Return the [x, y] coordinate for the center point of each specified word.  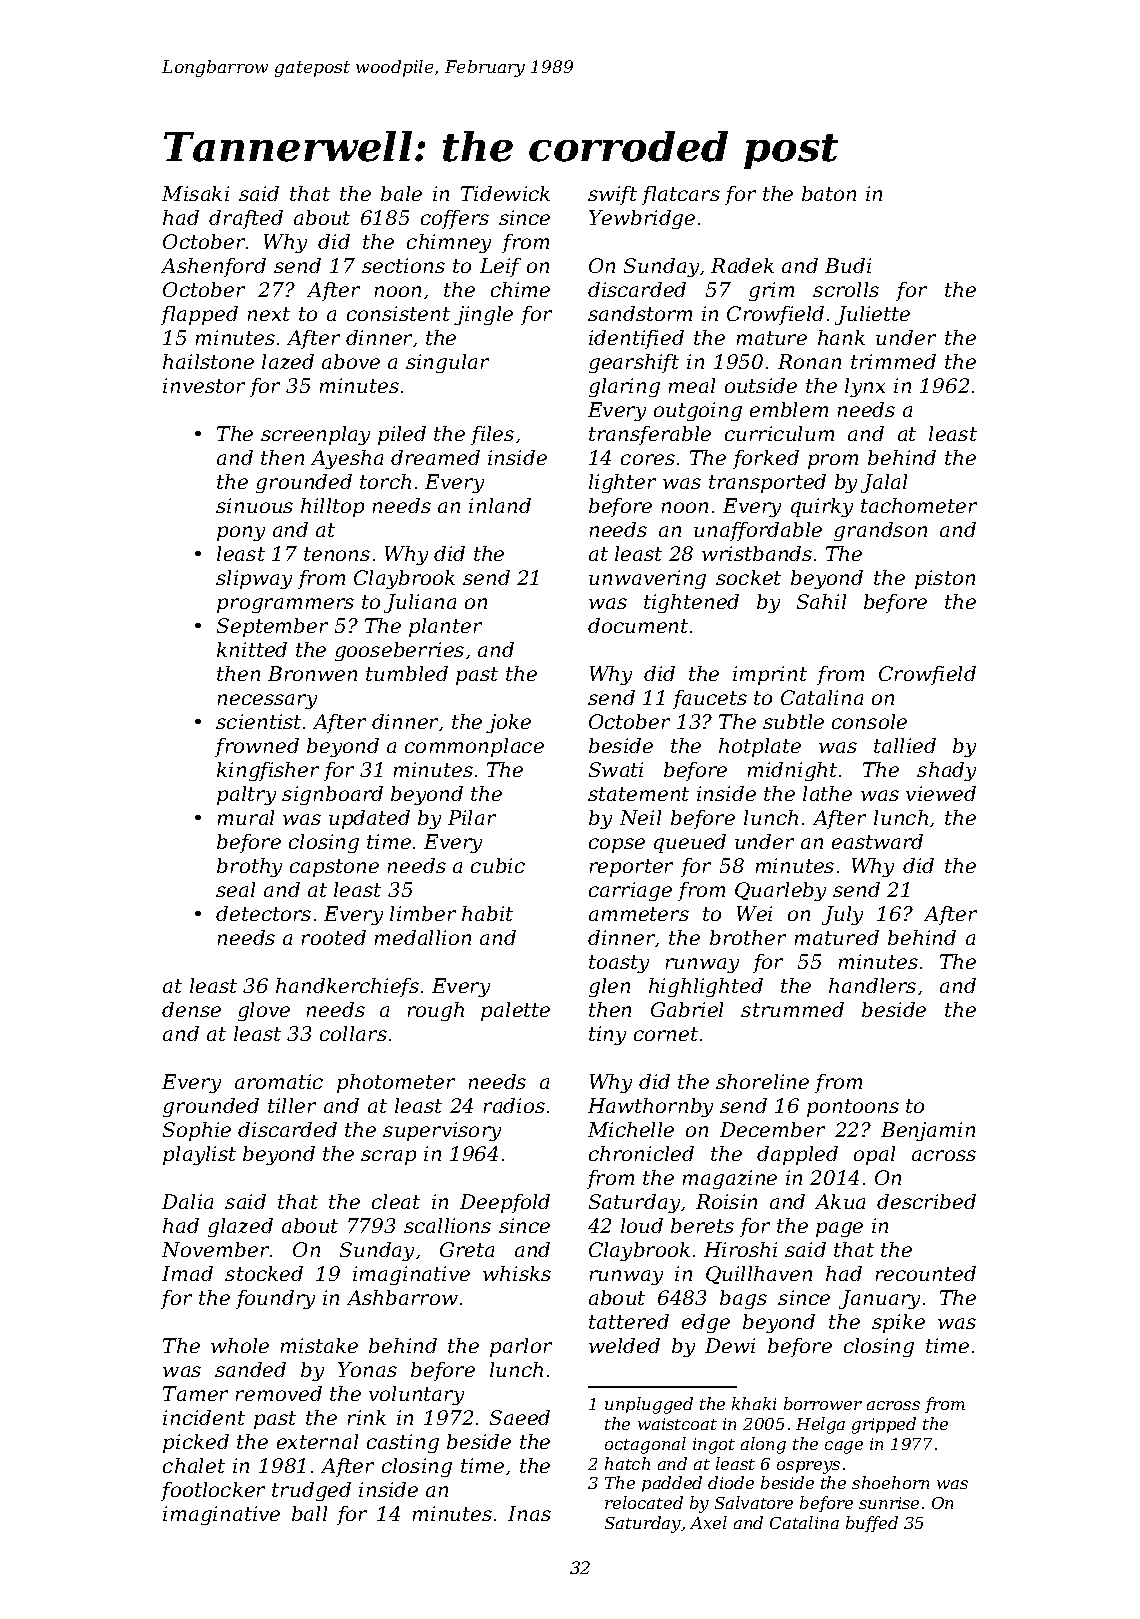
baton [829, 193]
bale [401, 193]
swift [612, 195]
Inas [529, 1513]
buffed [872, 1524]
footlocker [213, 1491]
